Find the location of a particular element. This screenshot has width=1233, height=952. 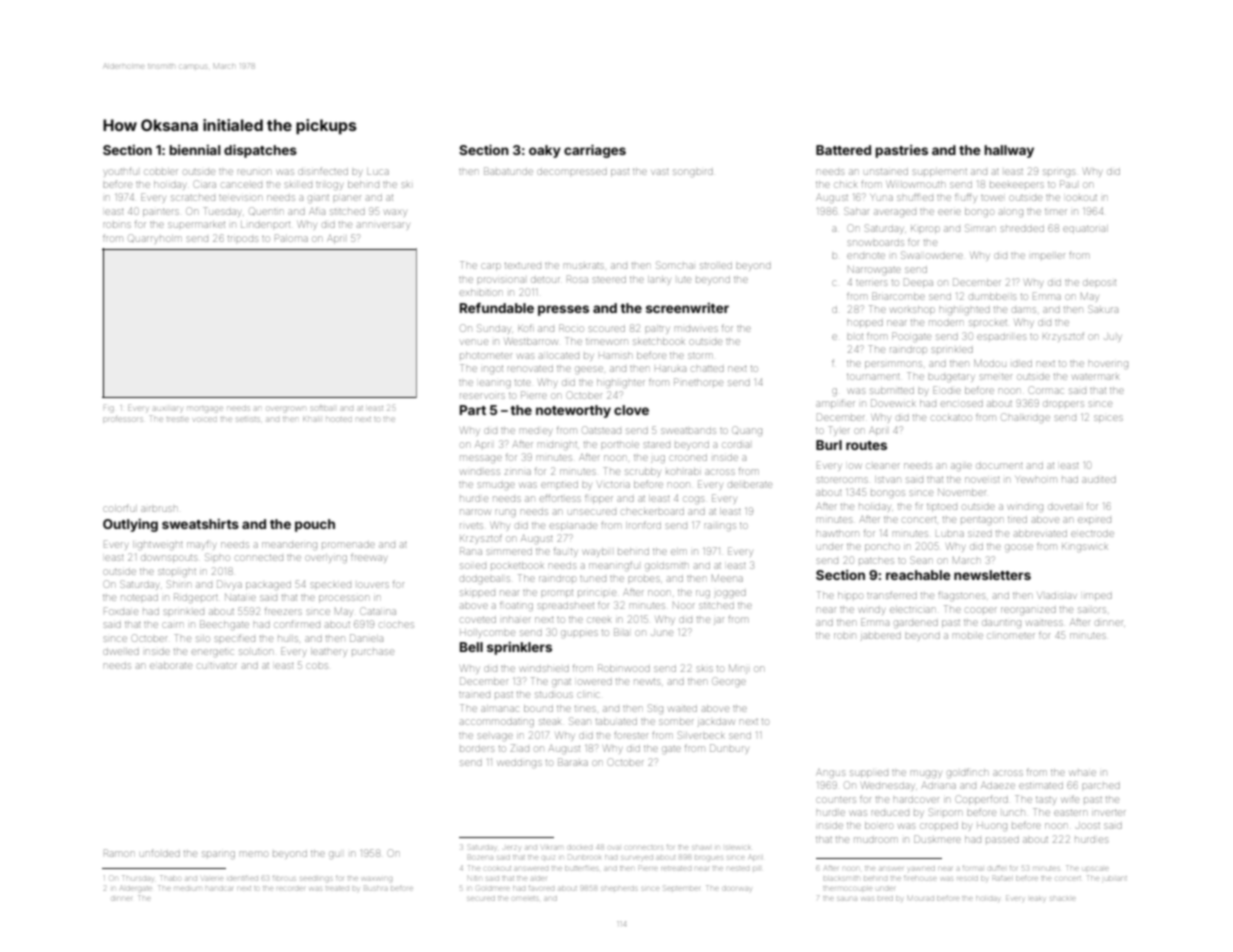

Baraka is located at coordinates (573, 762).
